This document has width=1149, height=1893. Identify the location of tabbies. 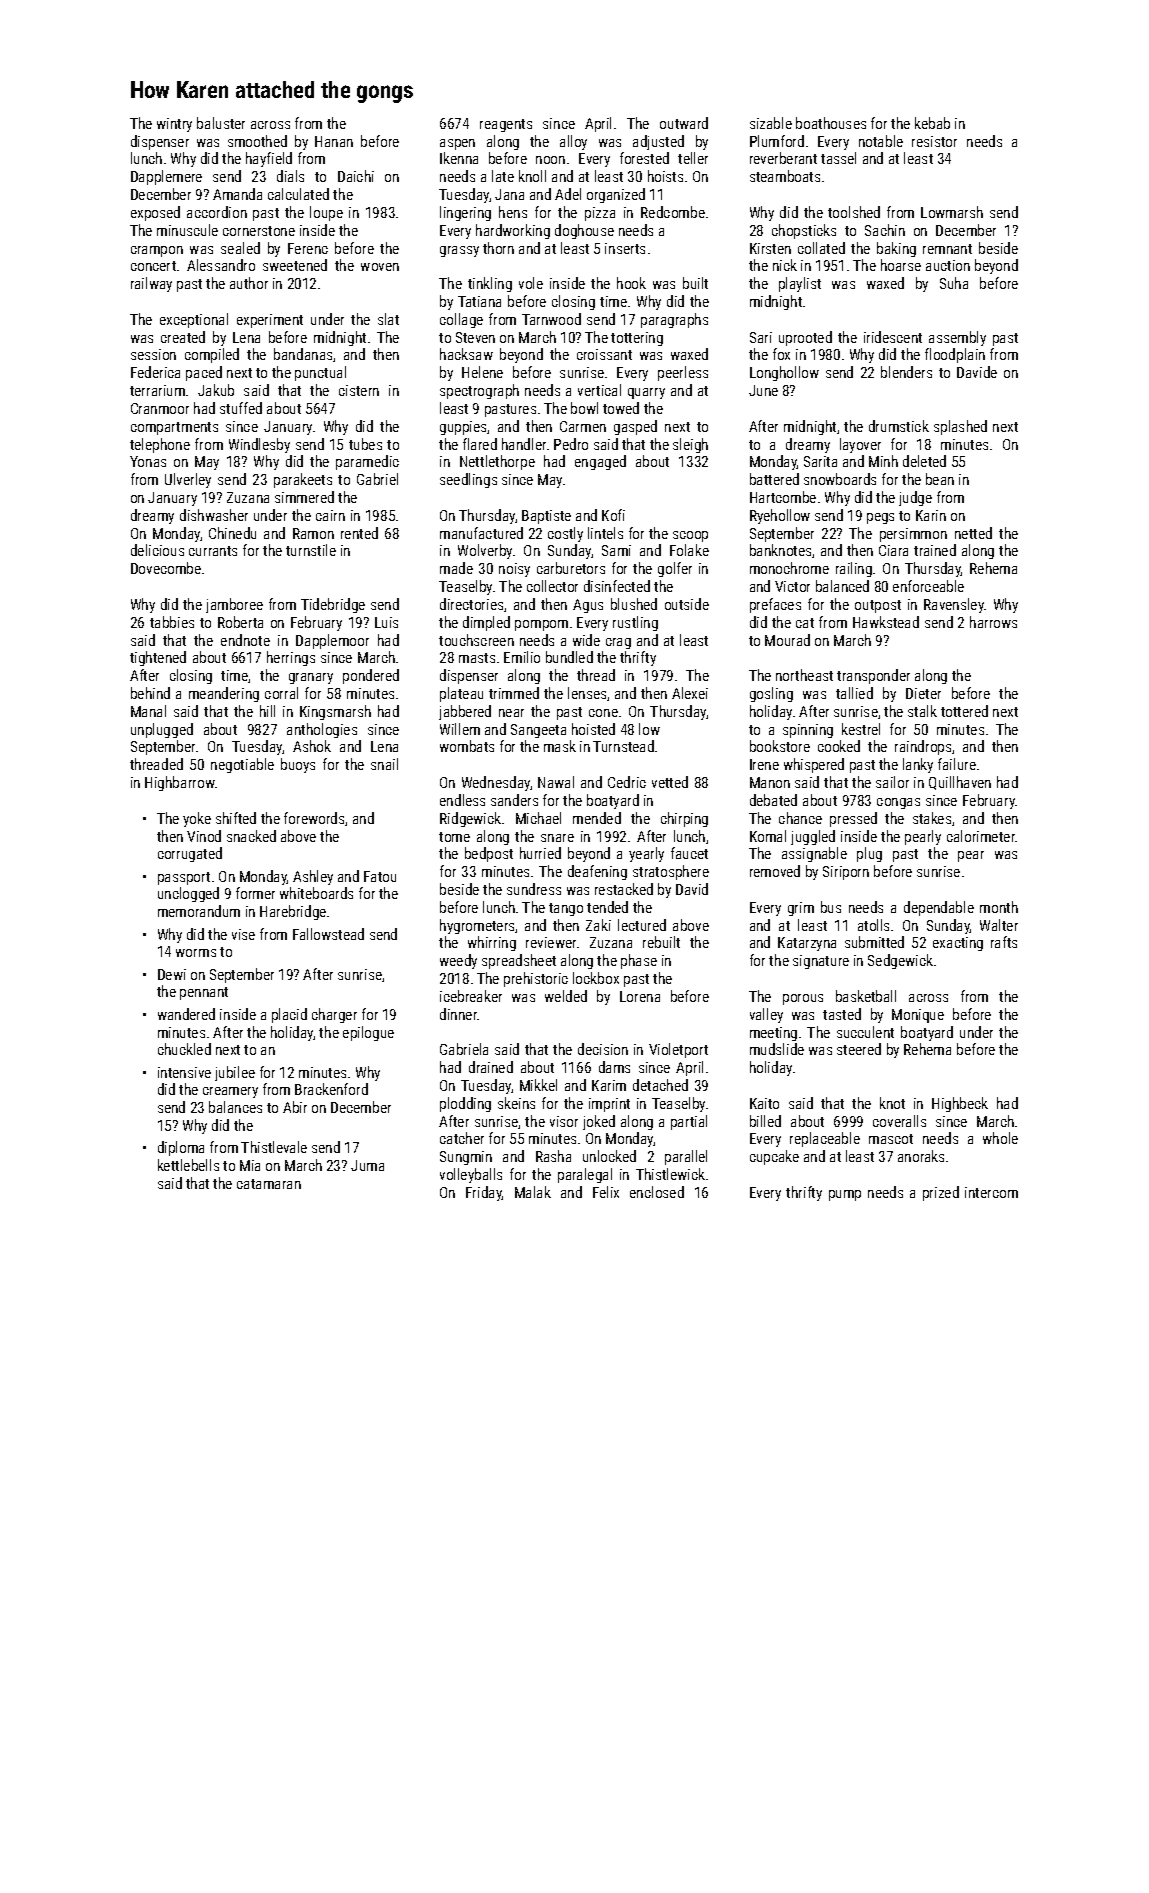
(172, 622).
